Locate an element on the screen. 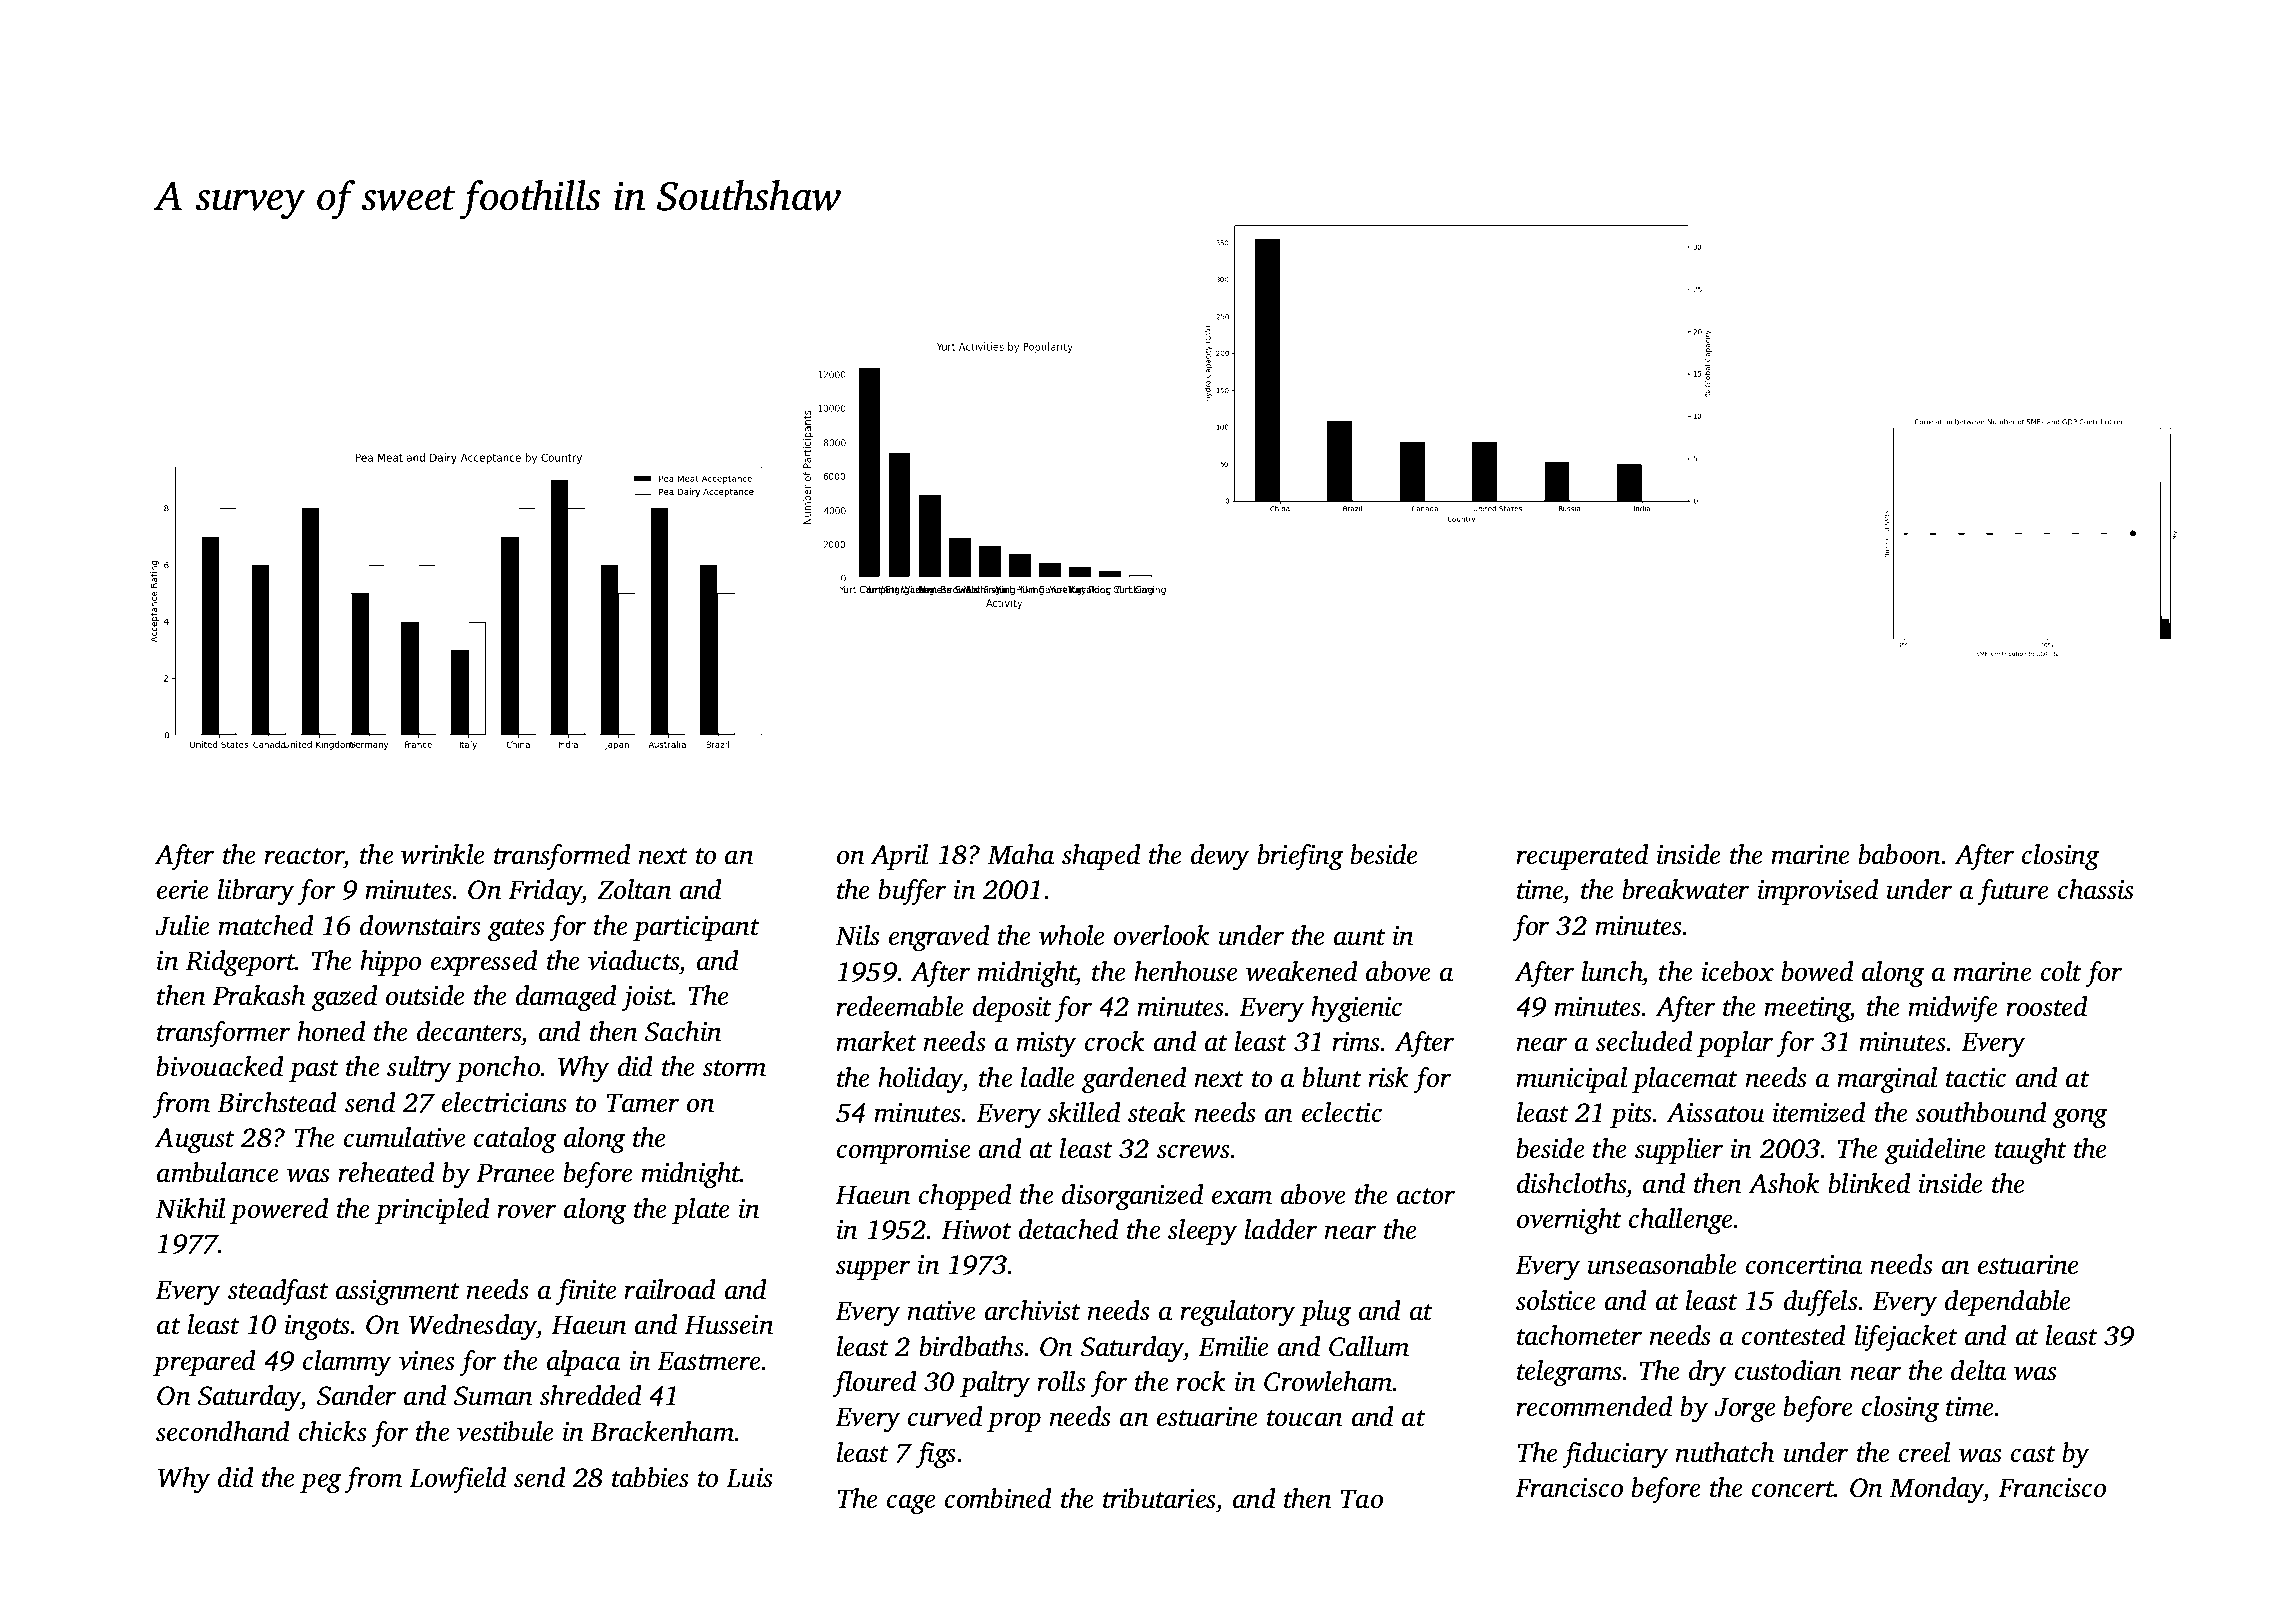 The height and width of the screenshot is (1620, 2292). Lowfield is located at coordinates (458, 1480).
